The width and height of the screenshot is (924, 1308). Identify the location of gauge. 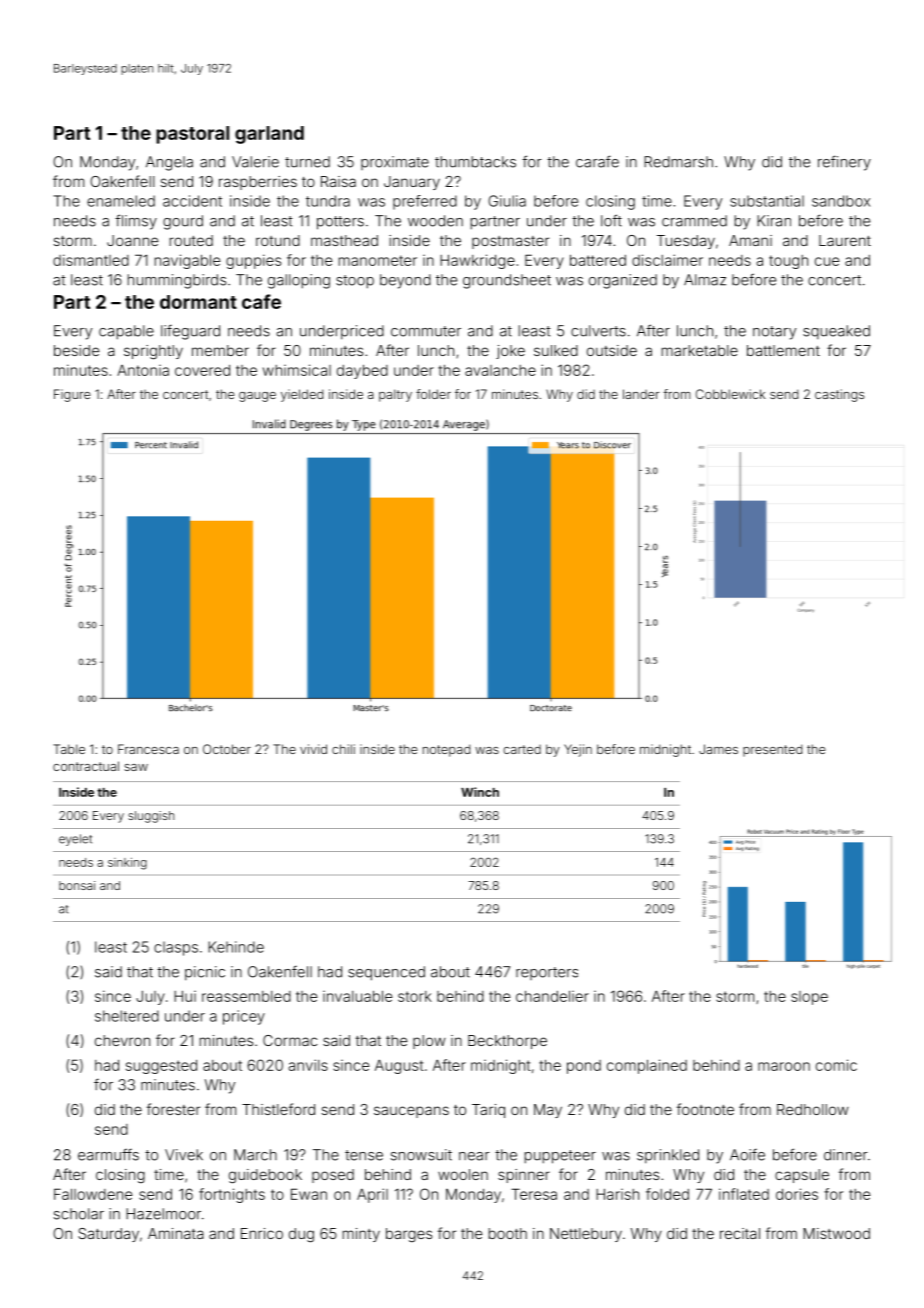
(257, 397).
